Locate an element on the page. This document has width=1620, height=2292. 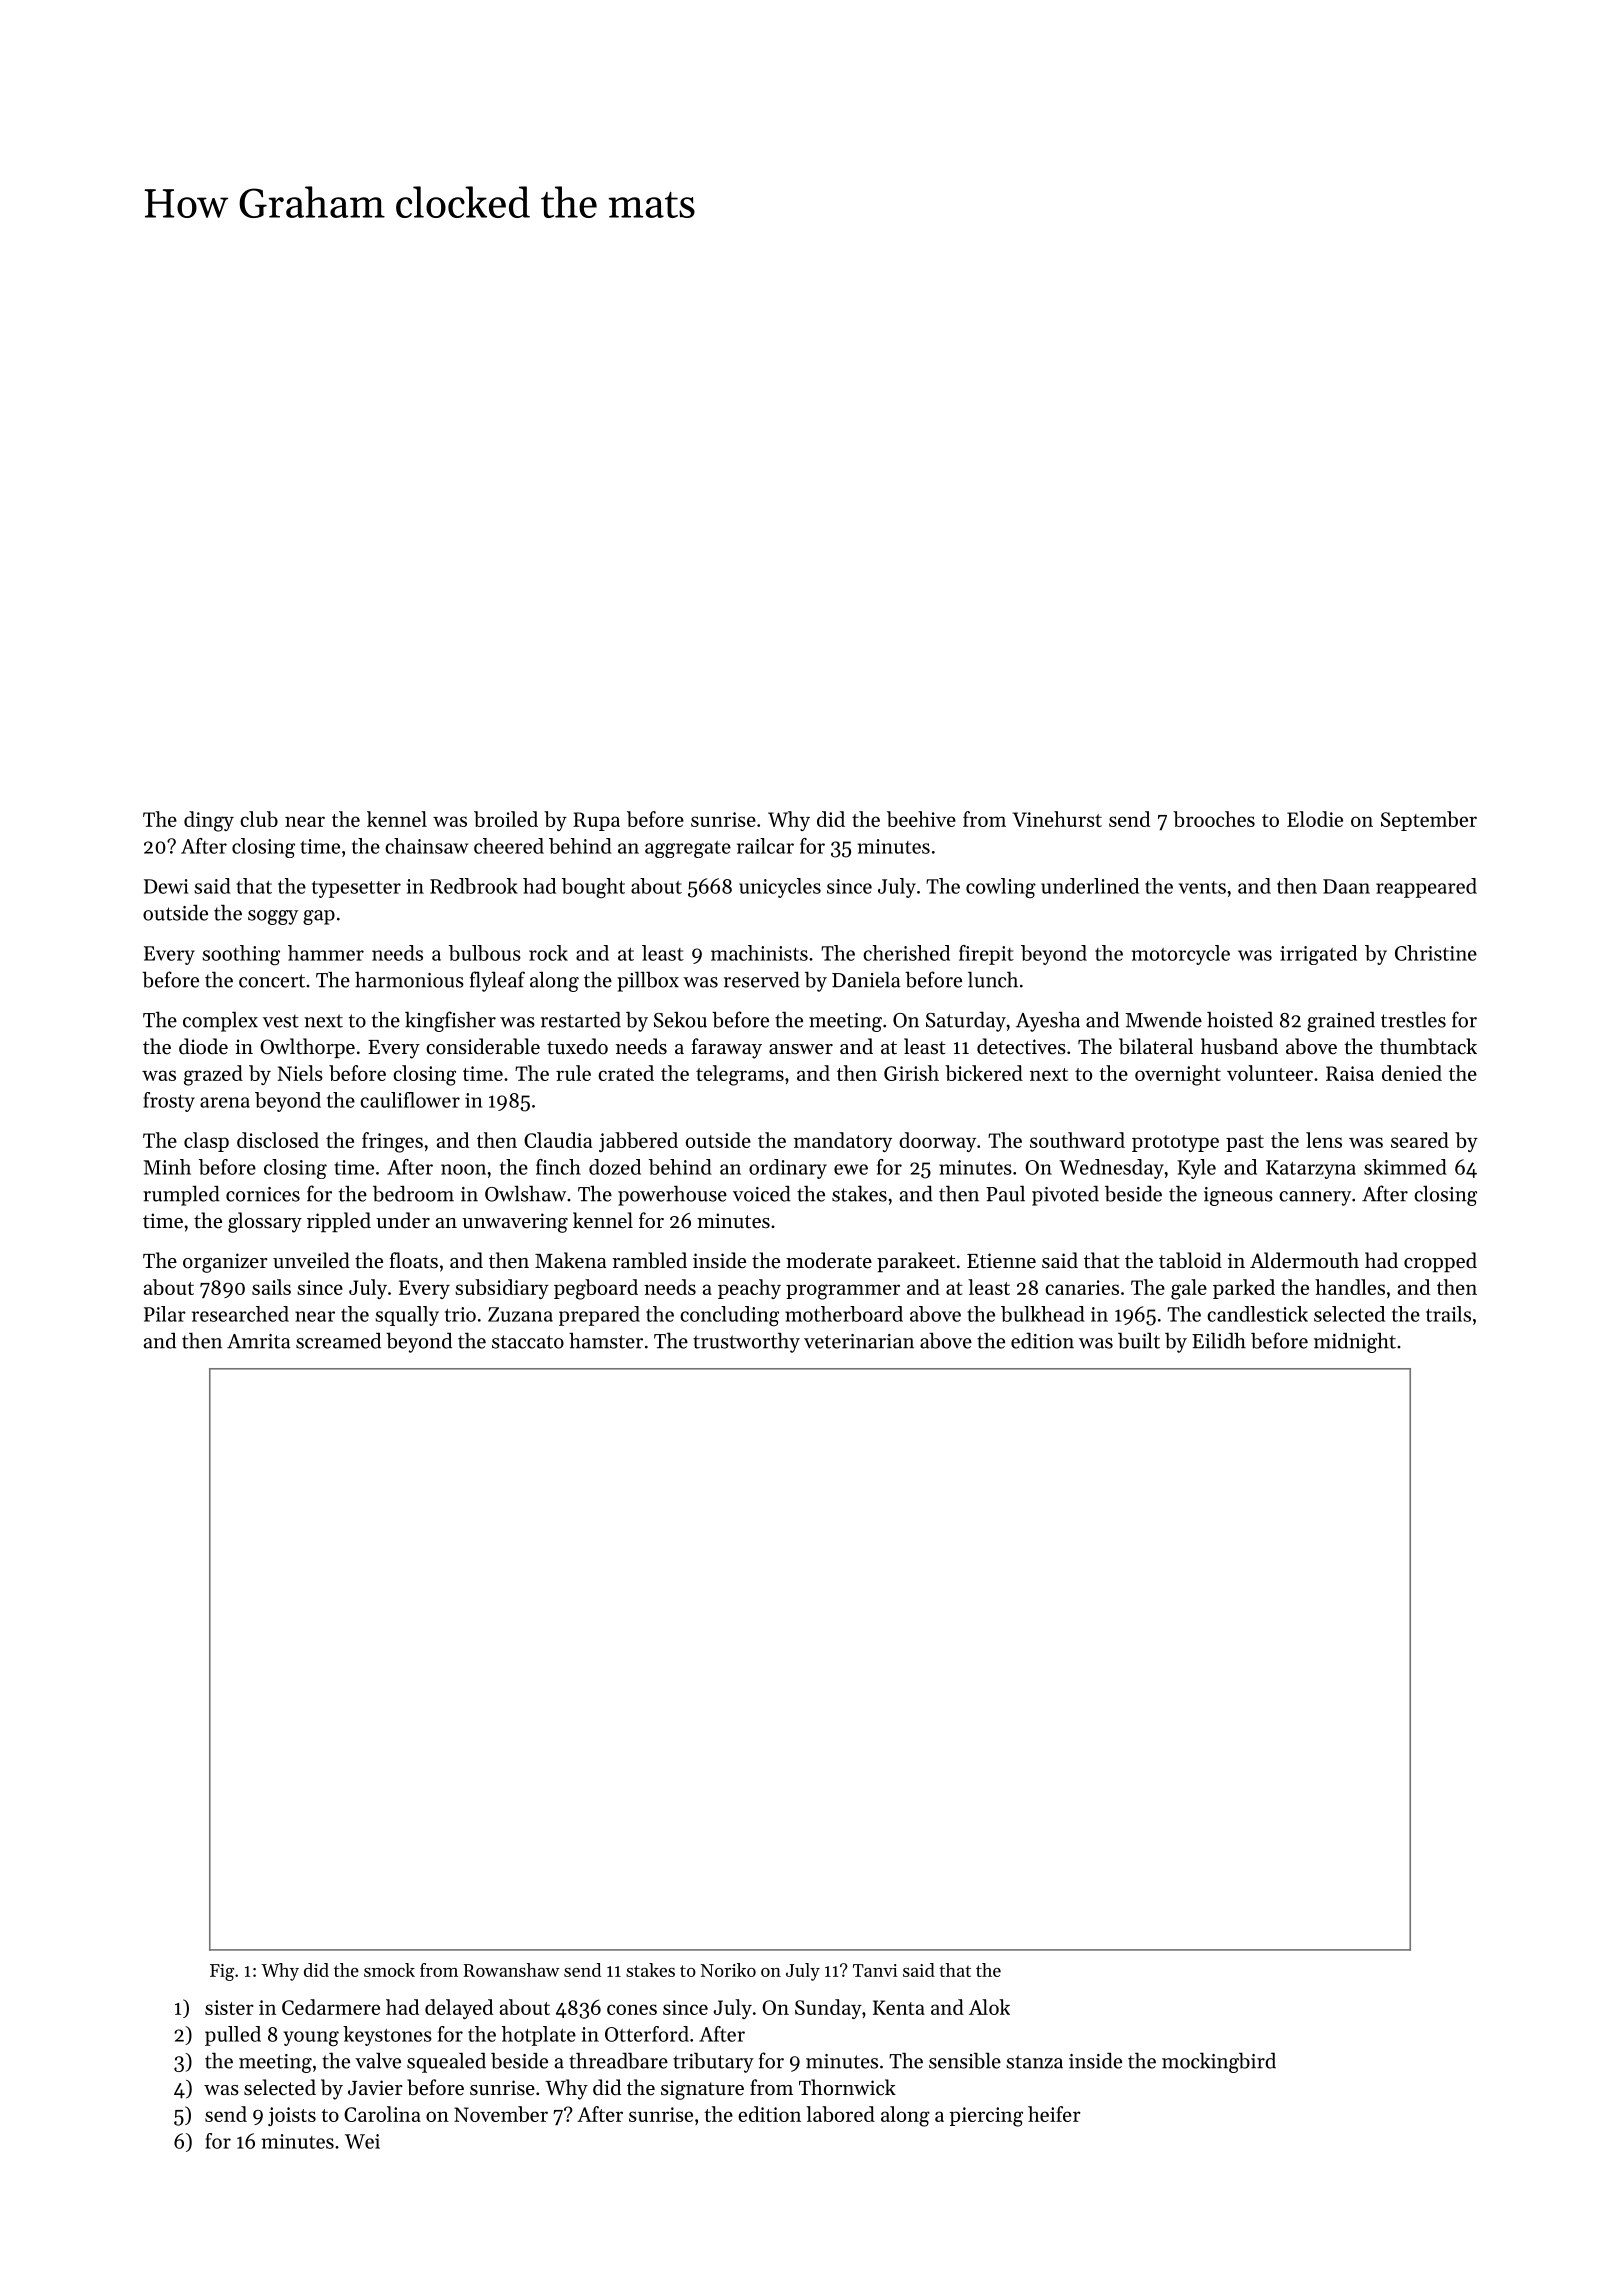
Wei is located at coordinates (362, 2141).
